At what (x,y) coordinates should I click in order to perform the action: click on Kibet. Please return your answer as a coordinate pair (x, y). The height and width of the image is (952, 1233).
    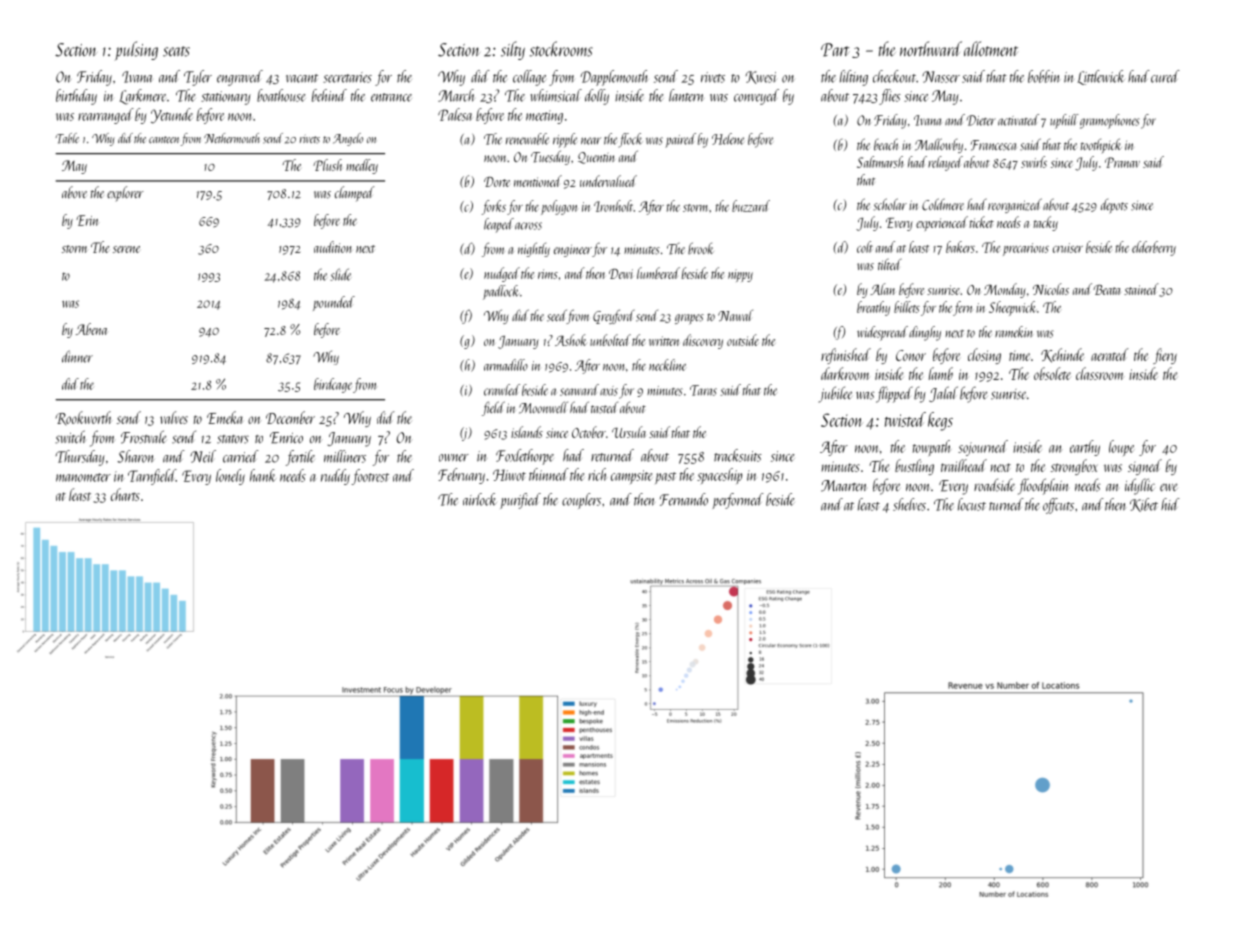
    Looking at the image, I should click on (1144, 505).
